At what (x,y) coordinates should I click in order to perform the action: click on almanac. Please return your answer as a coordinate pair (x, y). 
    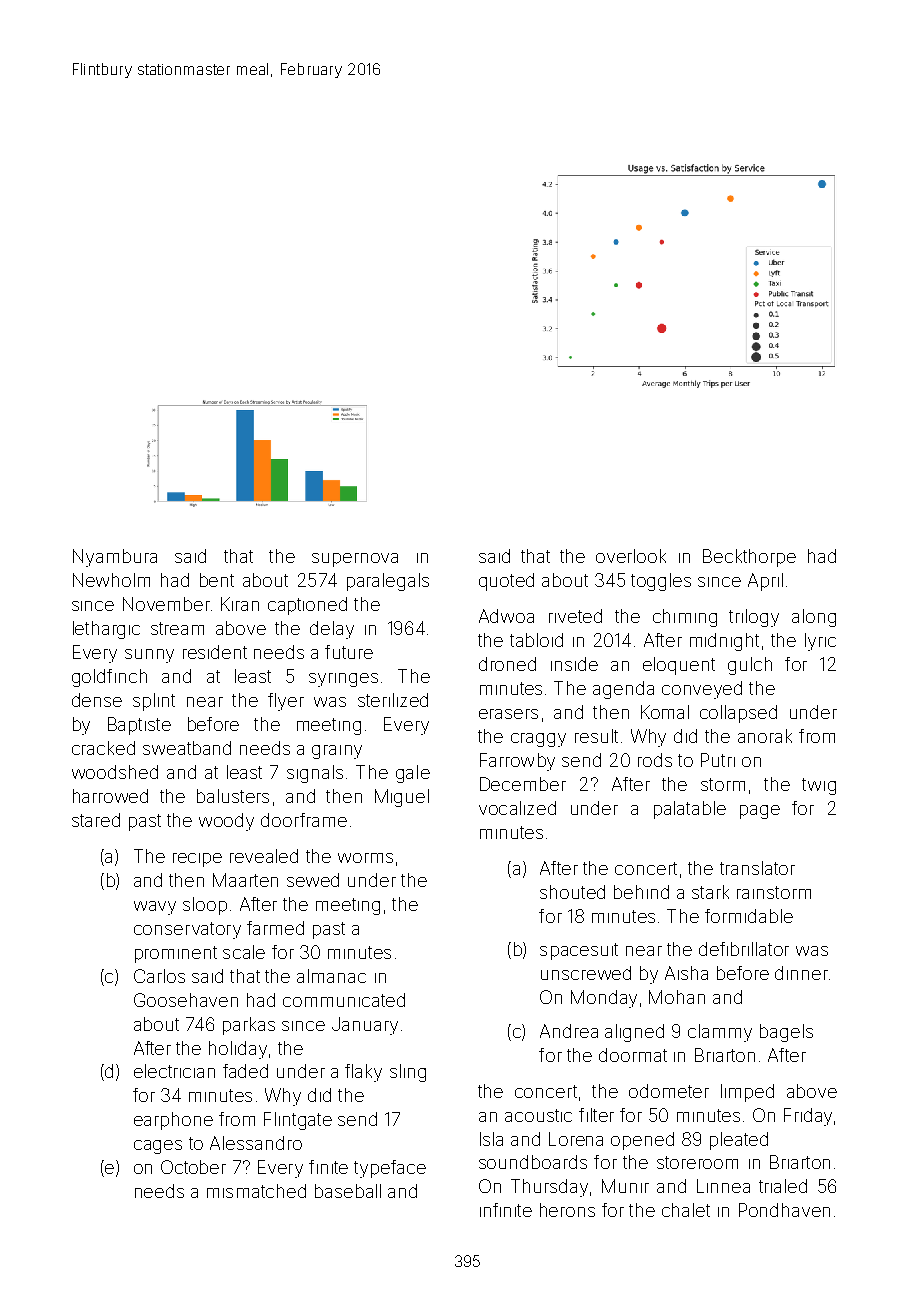
    Looking at the image, I should click on (331, 976).
